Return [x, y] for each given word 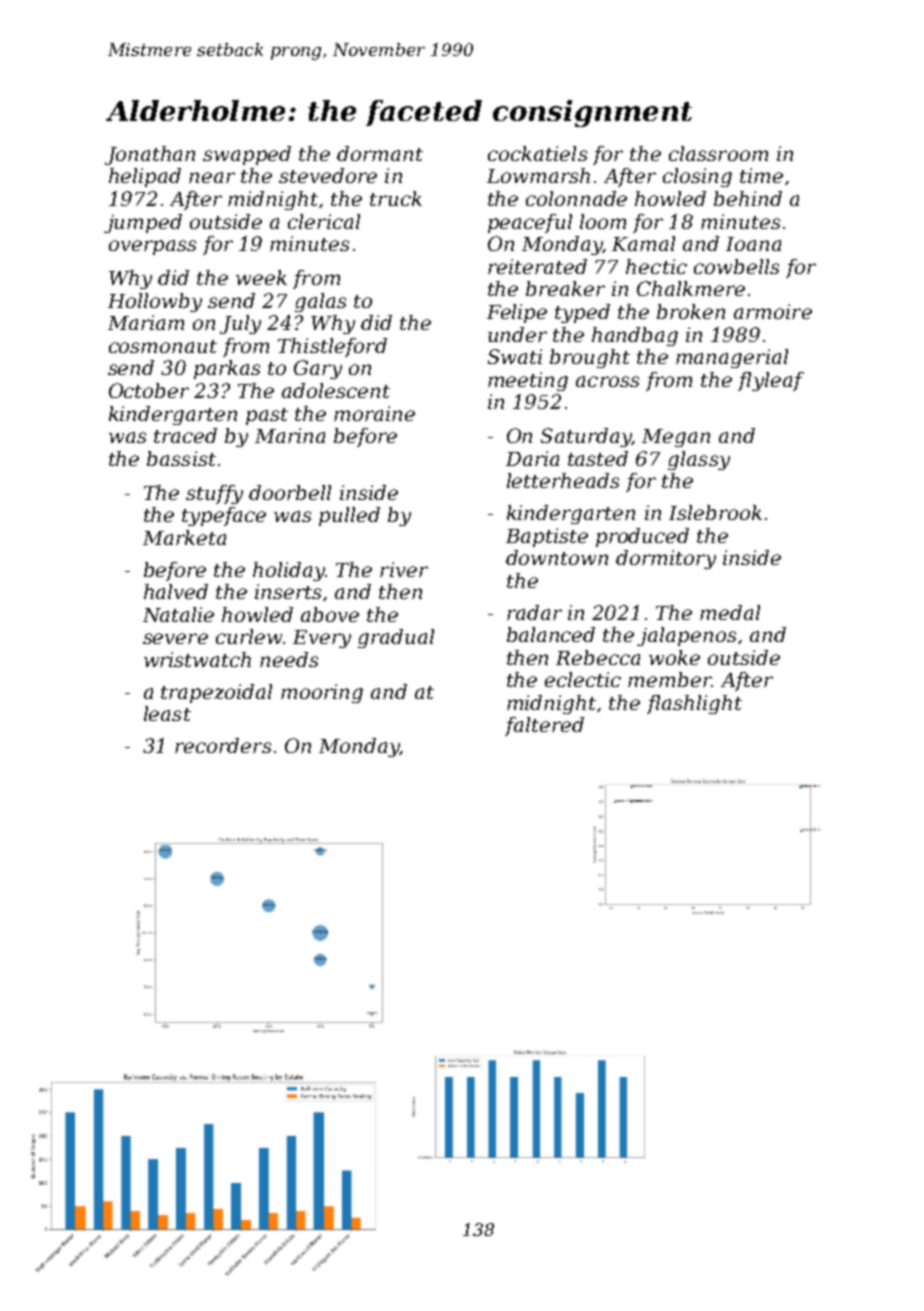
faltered [544, 726]
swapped [247, 155]
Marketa [184, 537]
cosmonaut [163, 346]
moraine [374, 413]
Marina [290, 435]
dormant [380, 153]
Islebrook [715, 512]
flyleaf [771, 381]
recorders [223, 745]
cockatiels [537, 153]
